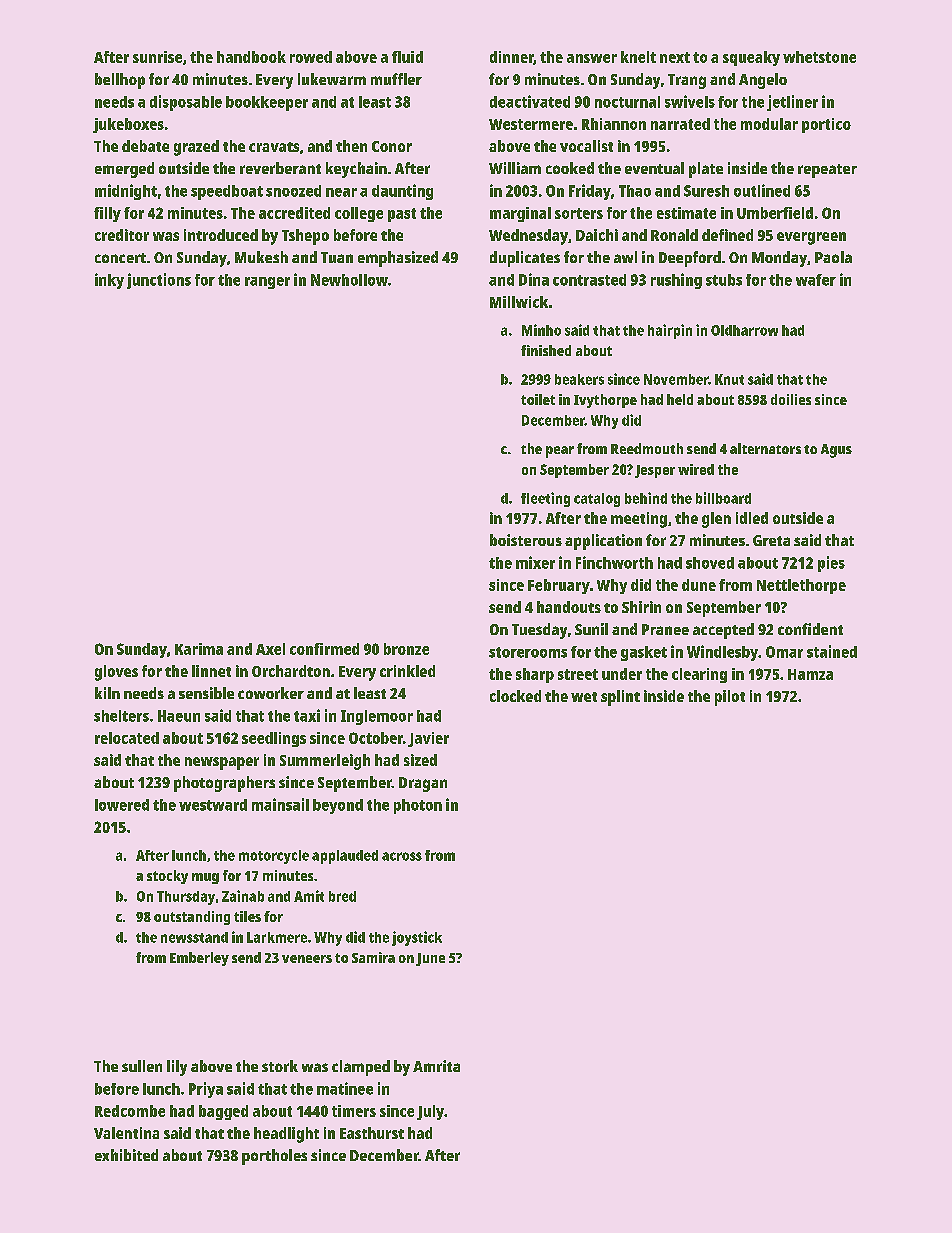 This screenshot has width=952, height=1233. I want to click on wired, so click(696, 469).
